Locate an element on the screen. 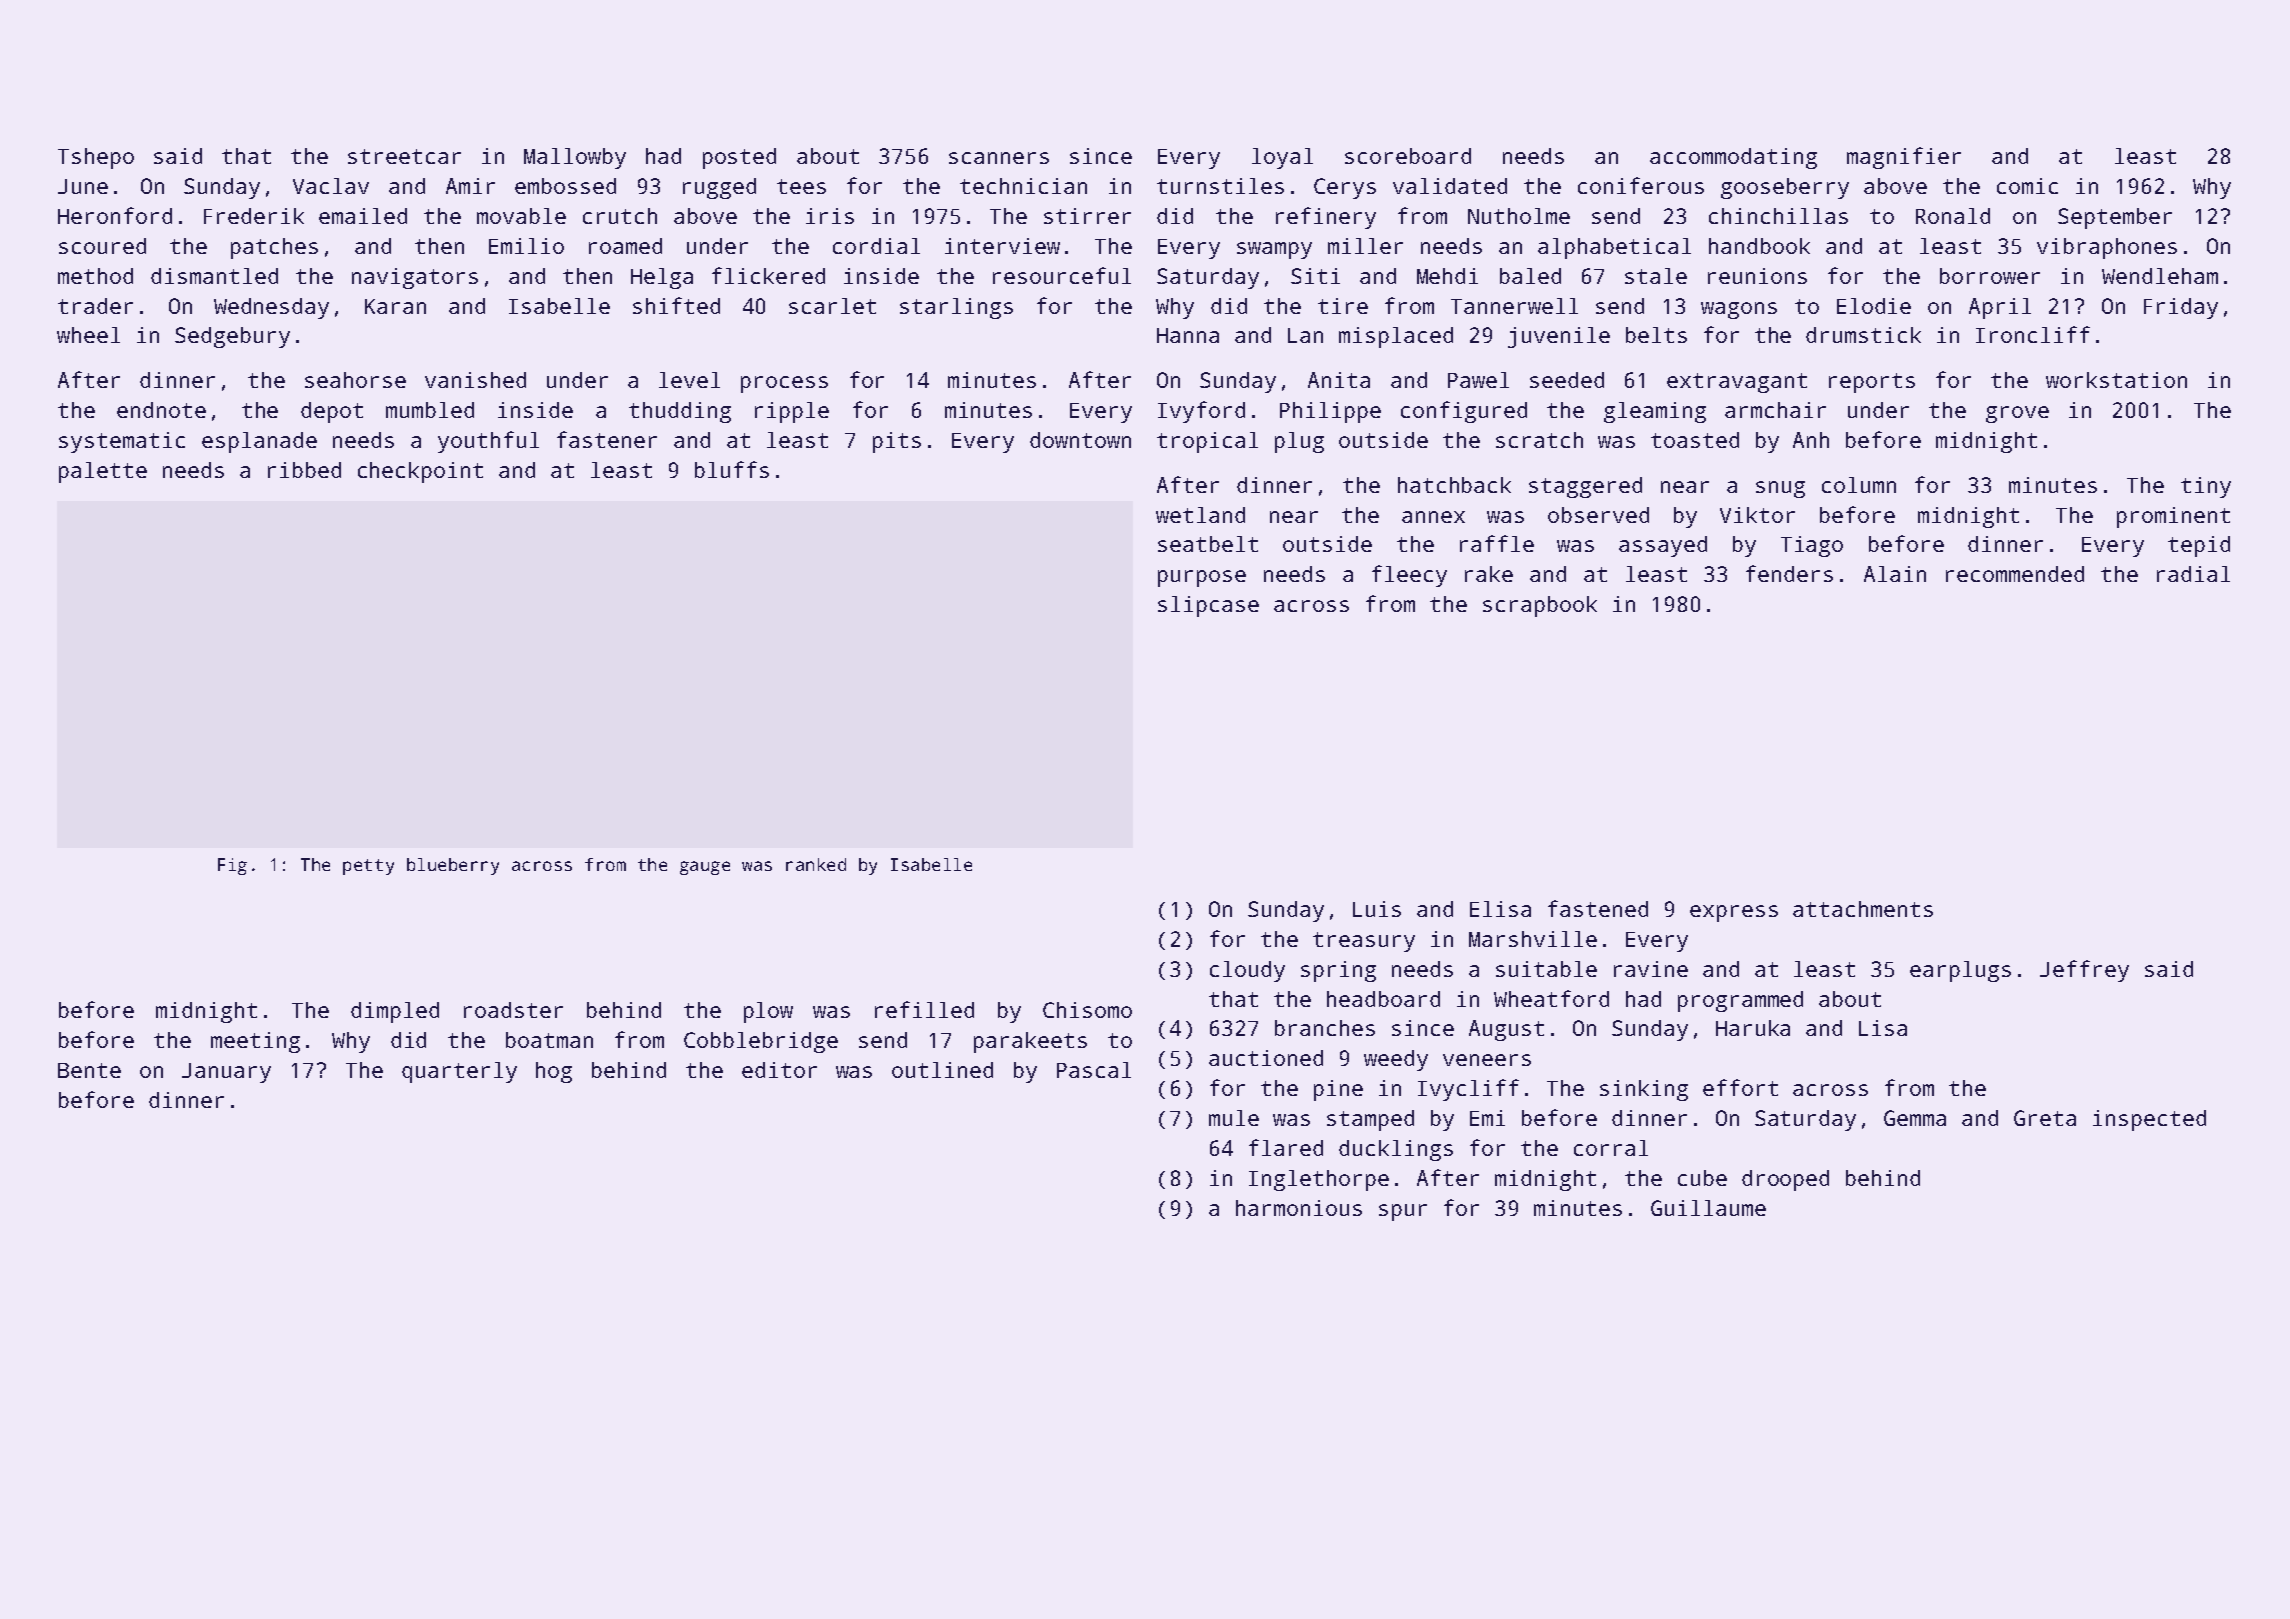 The height and width of the screenshot is (1619, 2290). hog is located at coordinates (554, 1072).
